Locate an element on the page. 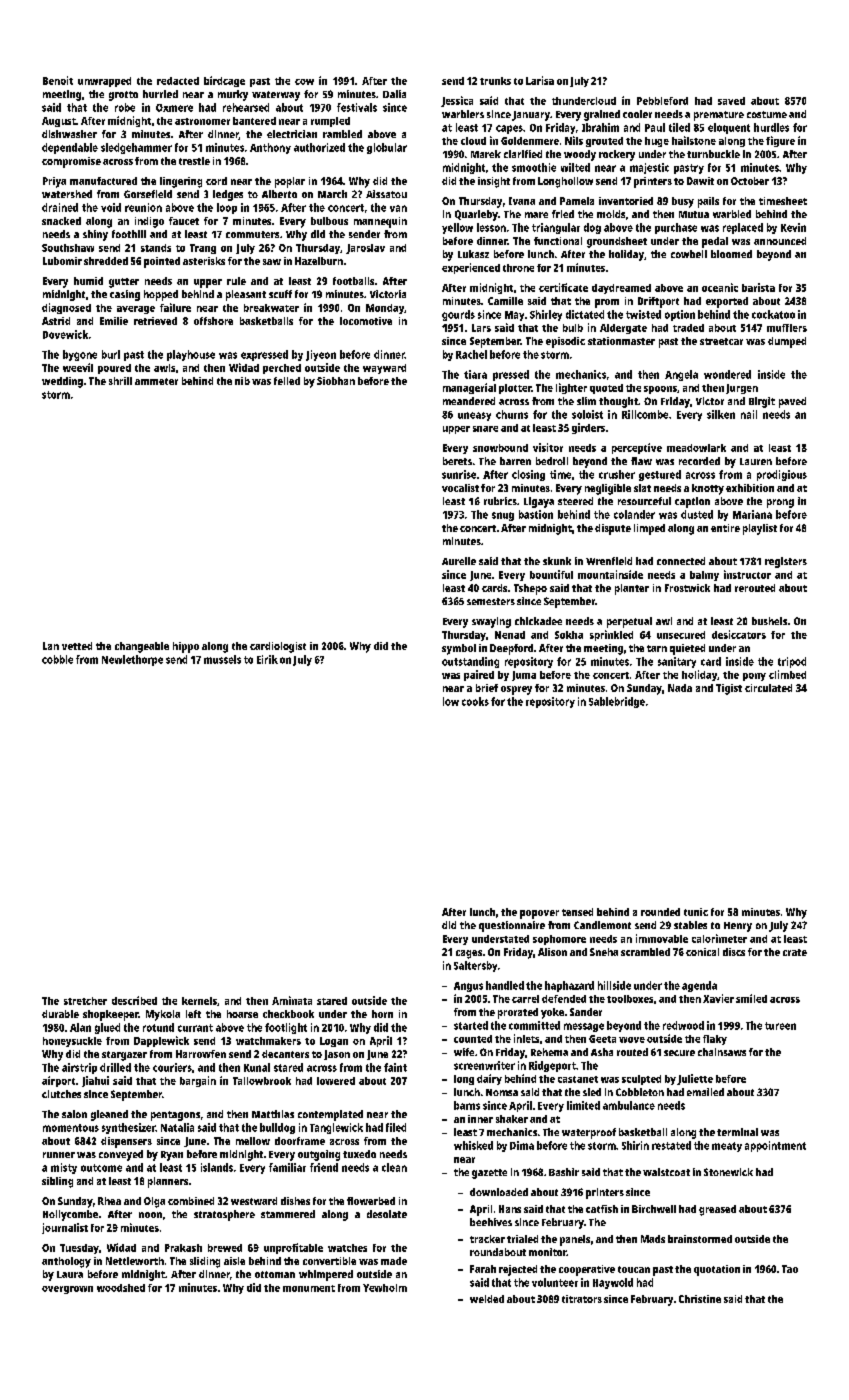 Image resolution: width=849 pixels, height=1400 pixels. Ivana is located at coordinates (522, 201).
